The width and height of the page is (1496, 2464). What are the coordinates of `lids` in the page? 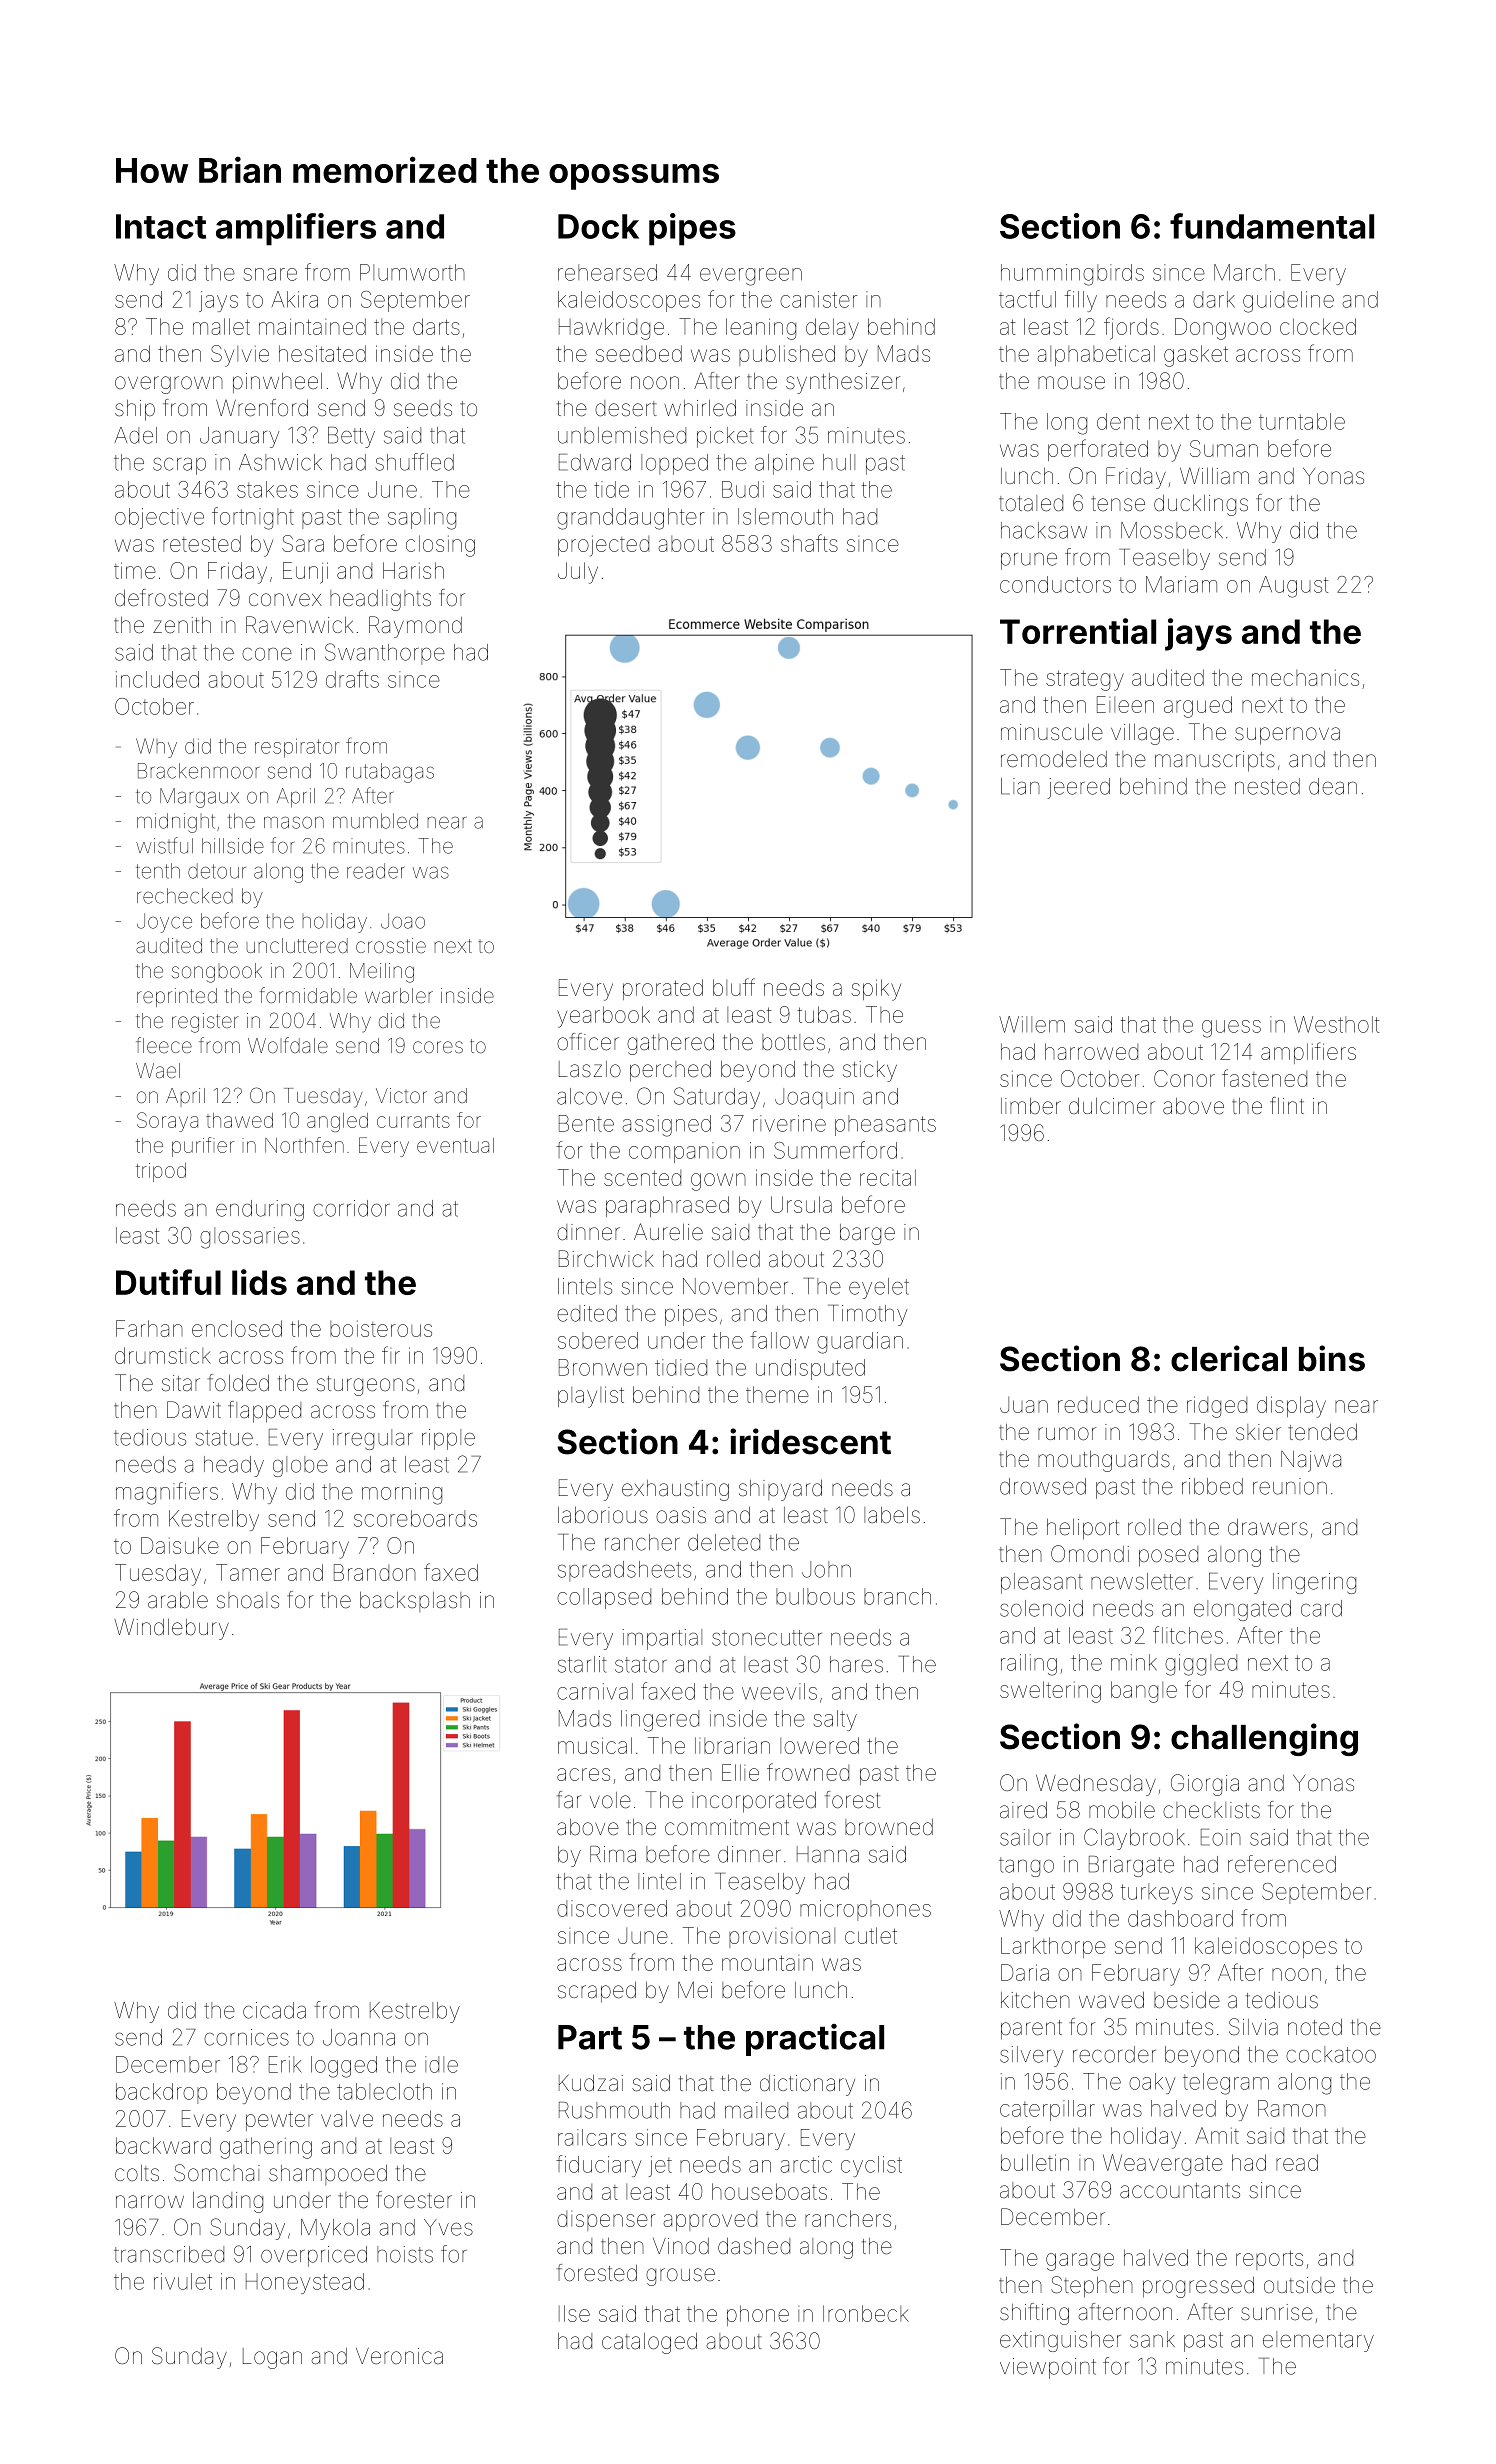 It's located at (259, 1282).
